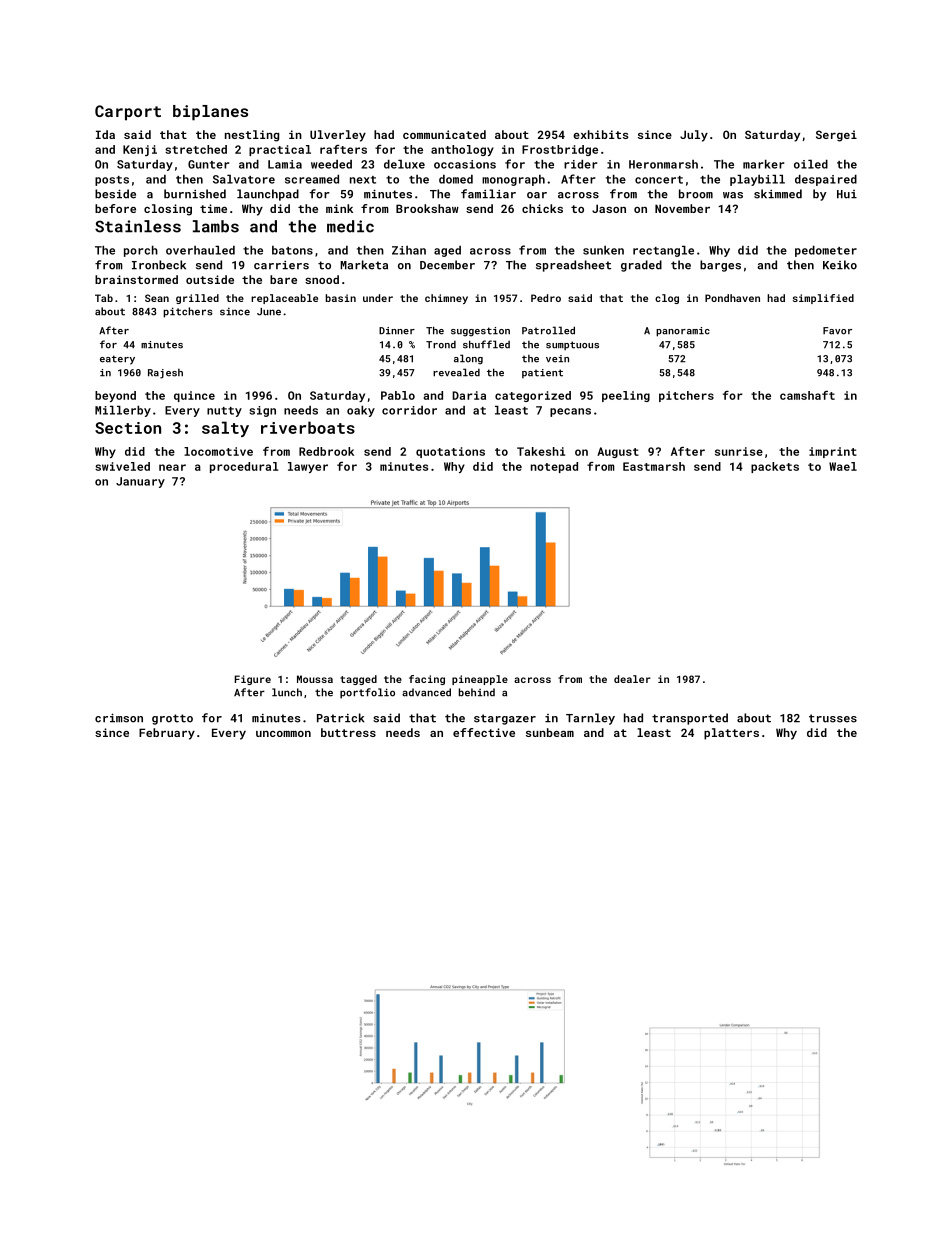 Image resolution: width=952 pixels, height=1233 pixels. Describe the element at coordinates (128, 113) in the document. I see `Carport` at that location.
